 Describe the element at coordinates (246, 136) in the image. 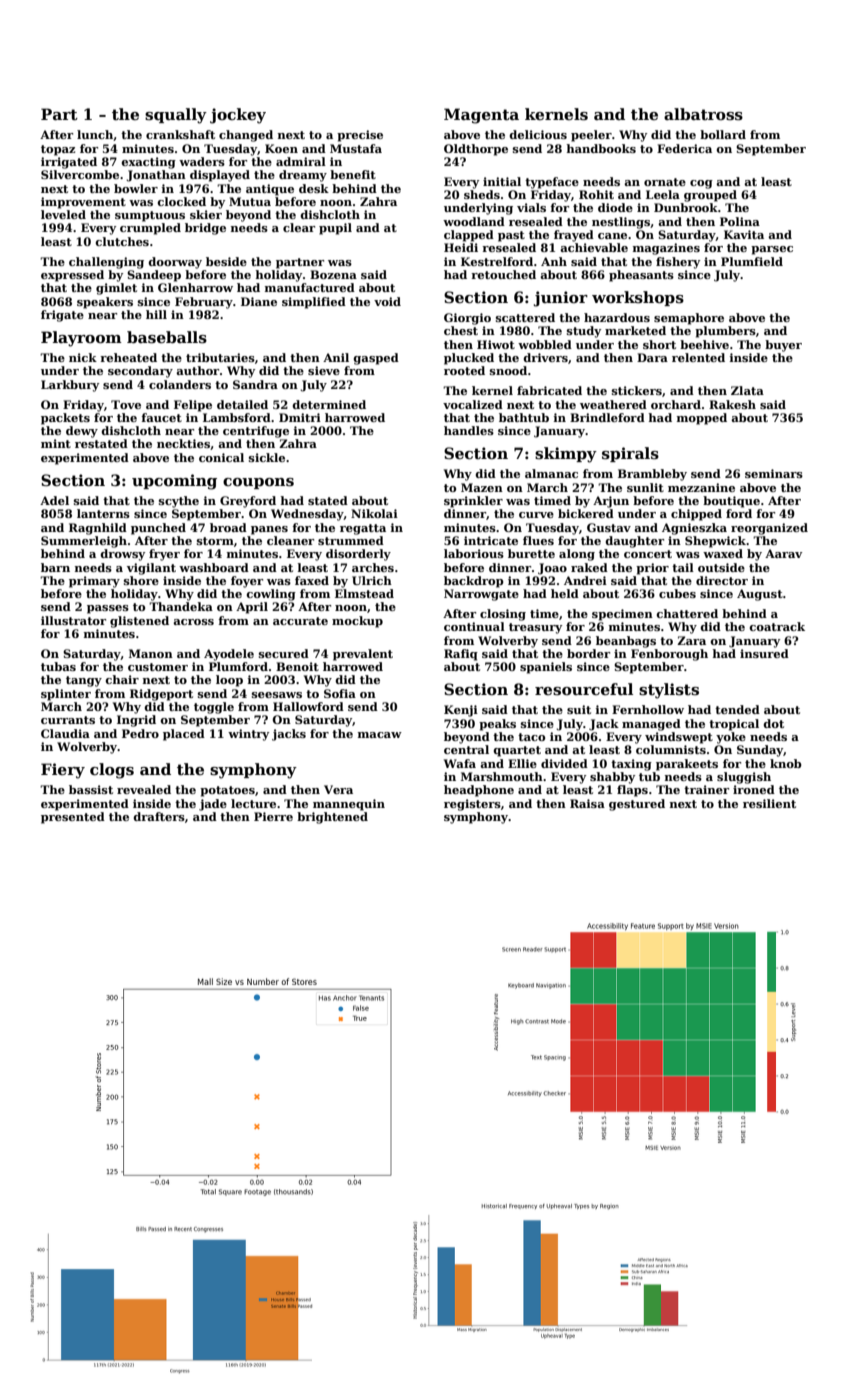

I see `changed` at that location.
